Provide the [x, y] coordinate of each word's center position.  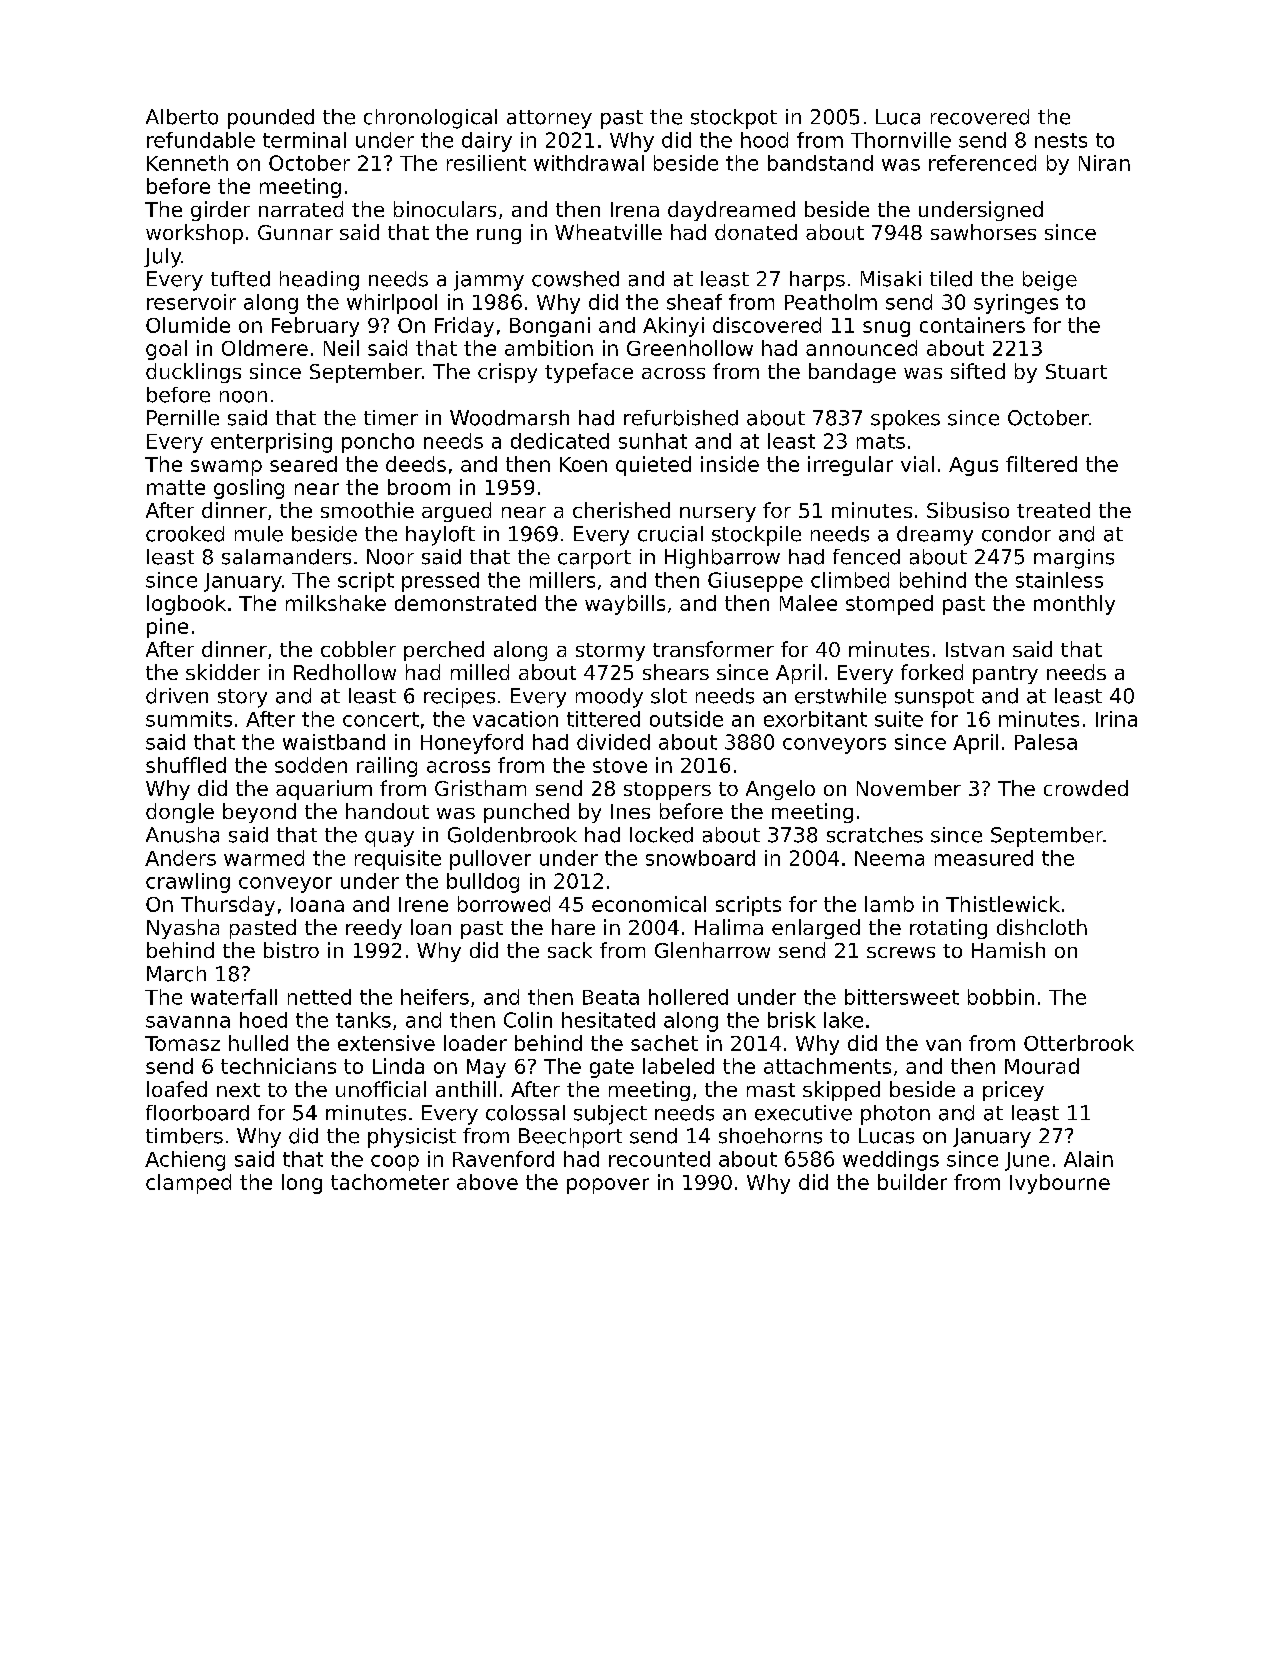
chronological [430, 119]
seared [303, 464]
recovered [980, 117]
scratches [875, 835]
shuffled [186, 765]
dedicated [560, 441]
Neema [889, 858]
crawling [188, 883]
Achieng [185, 1161]
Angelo [780, 790]
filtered [1041, 464]
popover [608, 1186]
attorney [549, 119]
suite [899, 719]
